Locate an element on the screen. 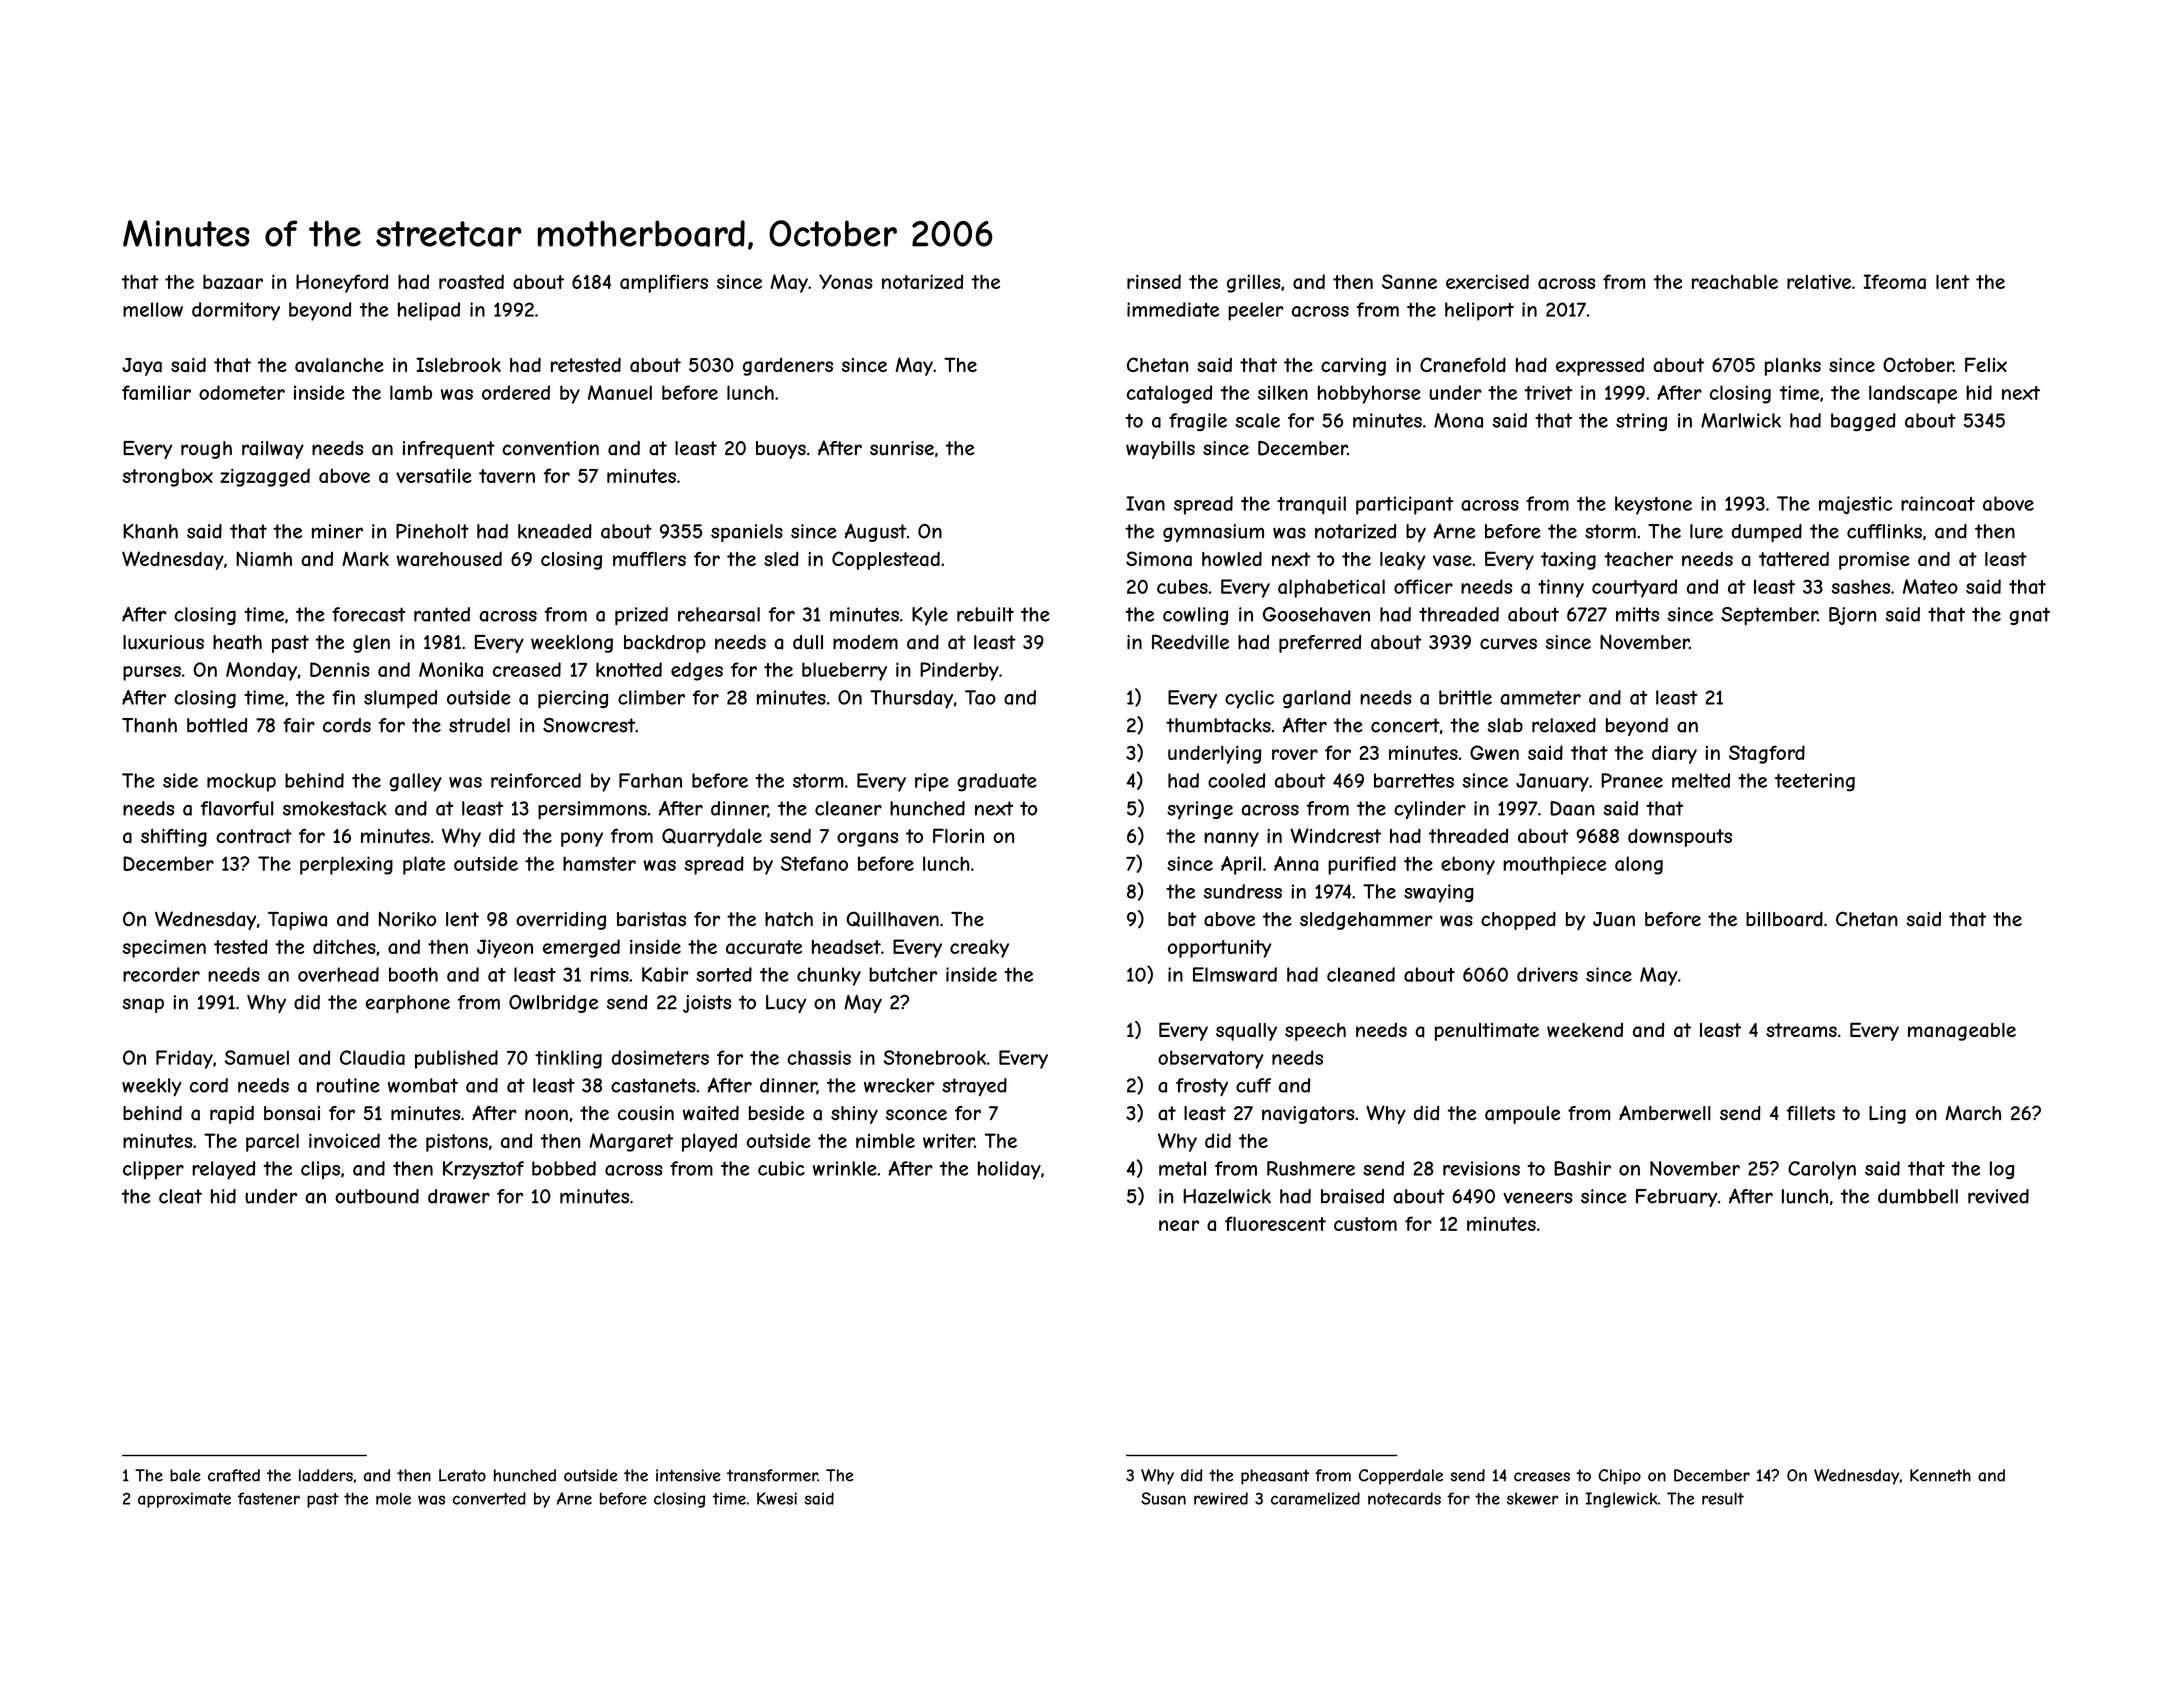 Image resolution: width=2178 pixels, height=1683 pixels. bazaar is located at coordinates (233, 281).
